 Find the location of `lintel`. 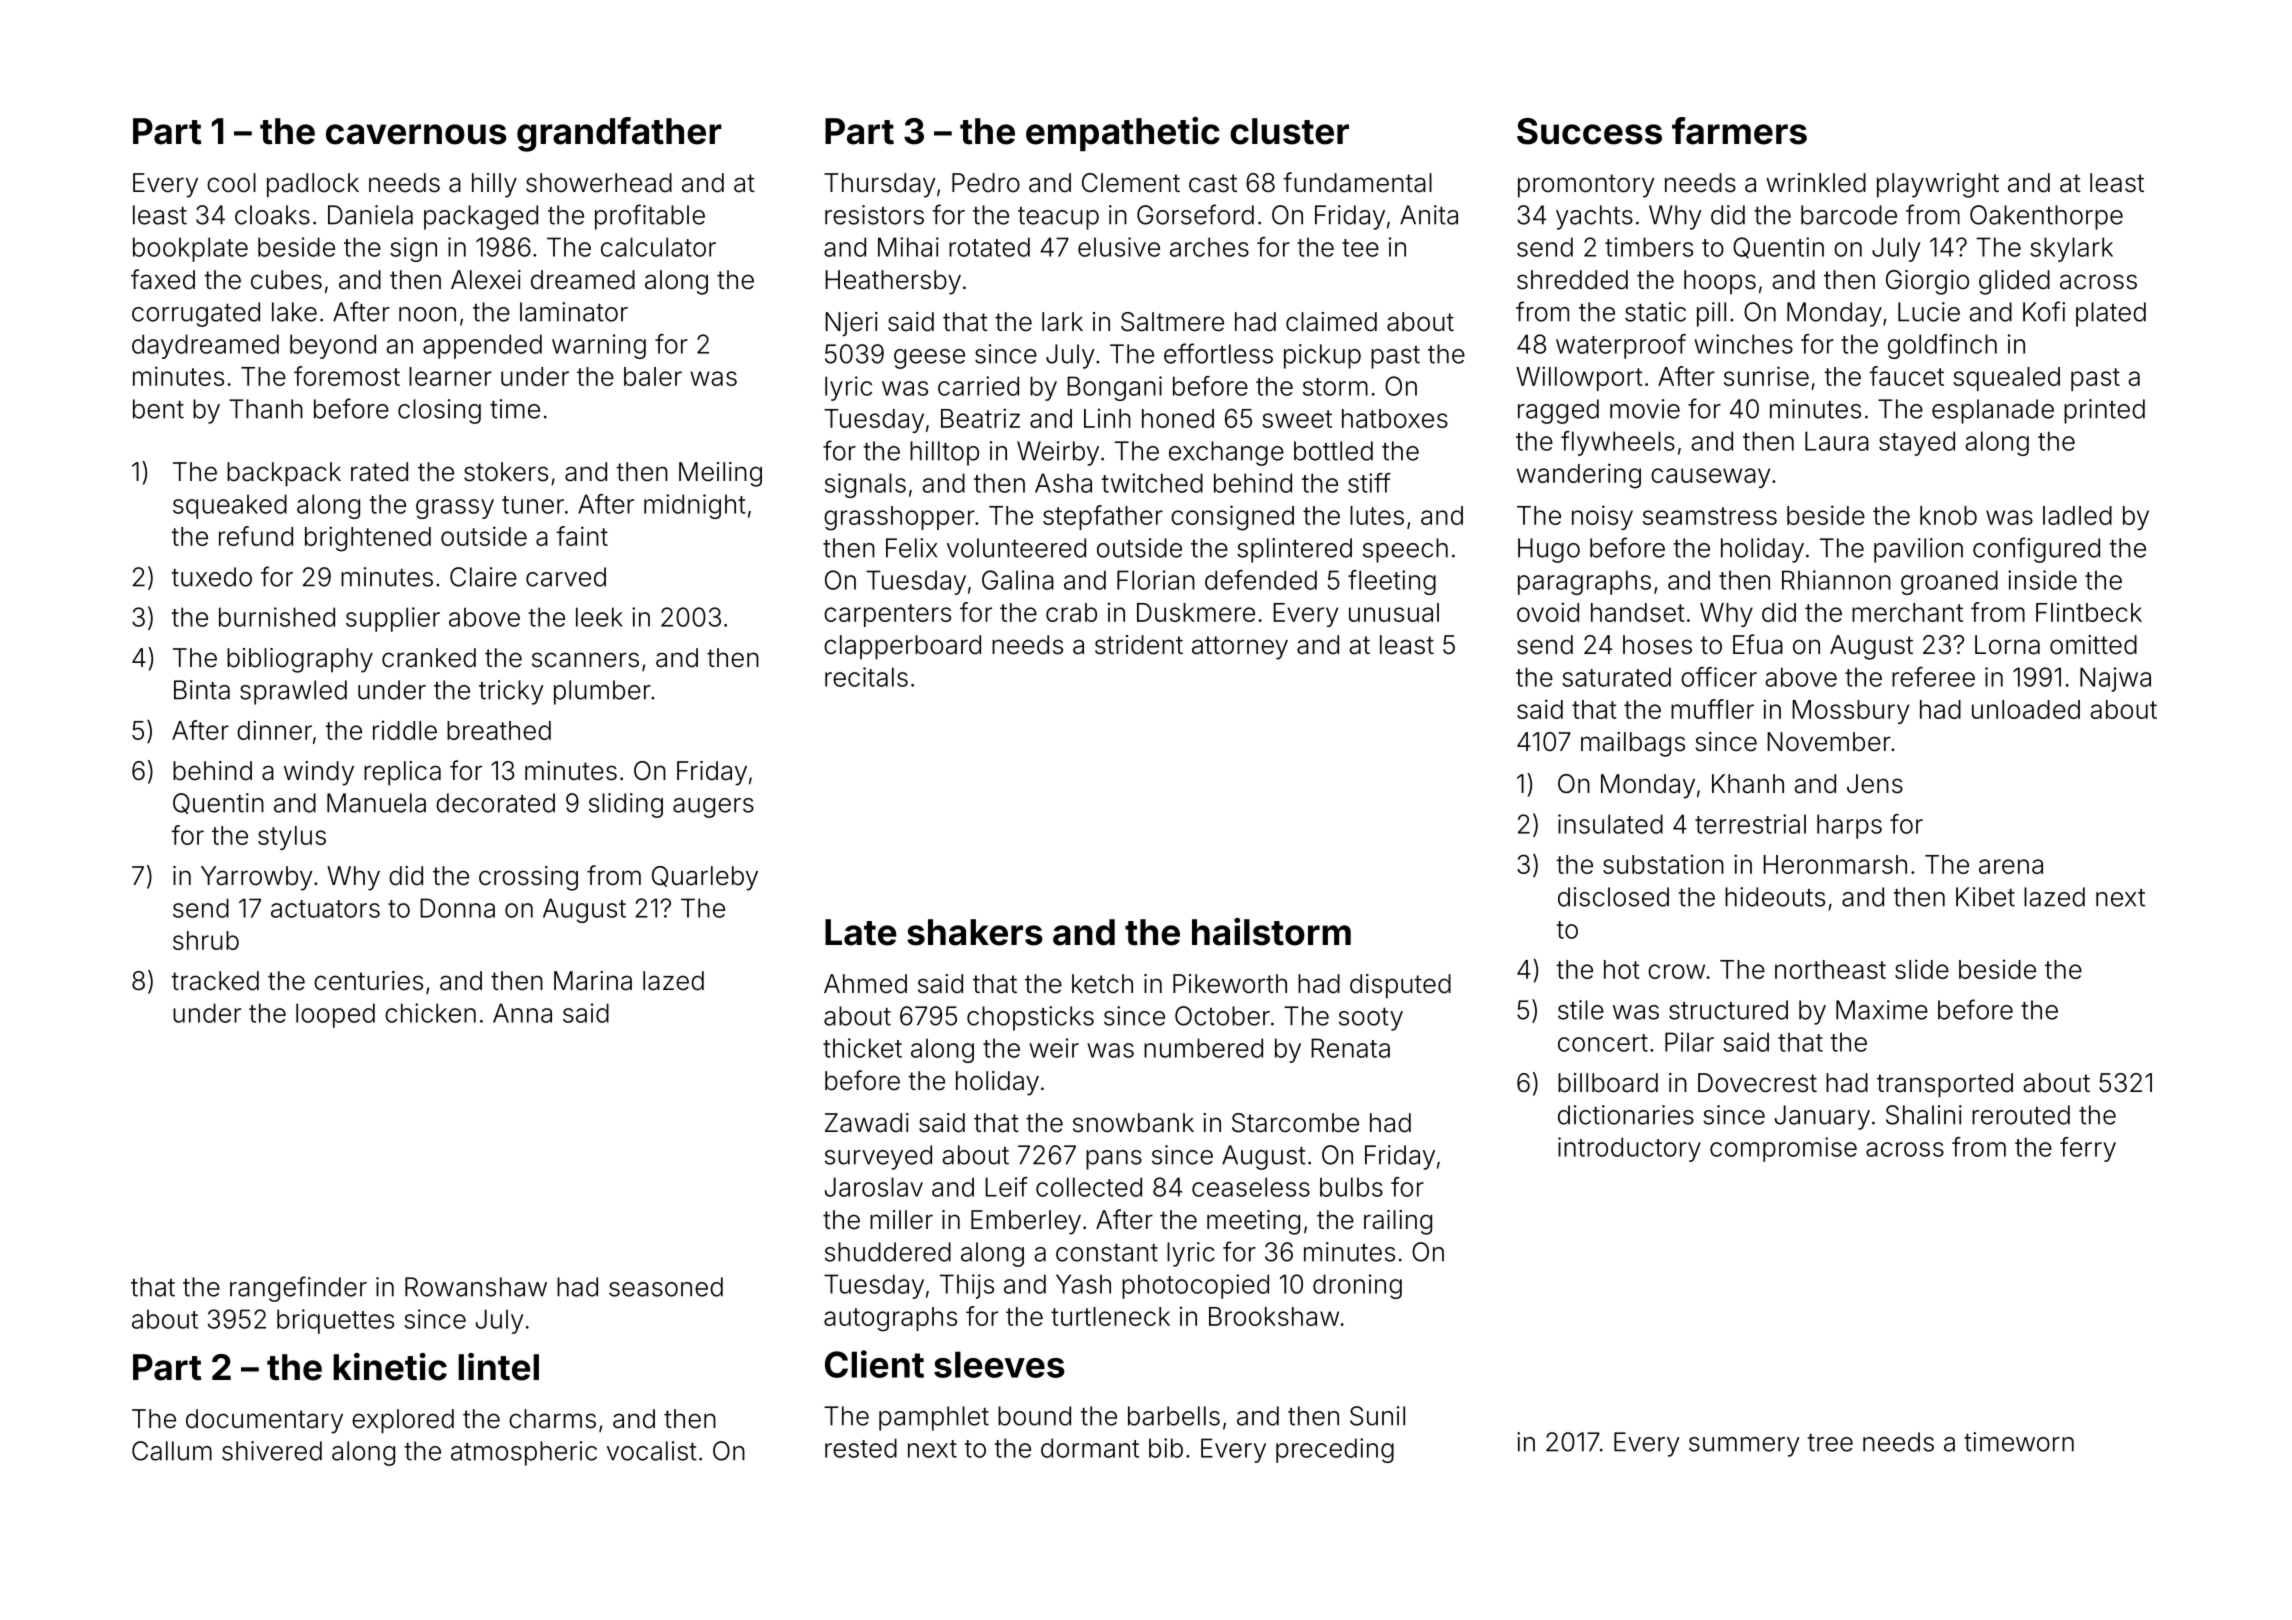

lintel is located at coordinates (498, 1367).
